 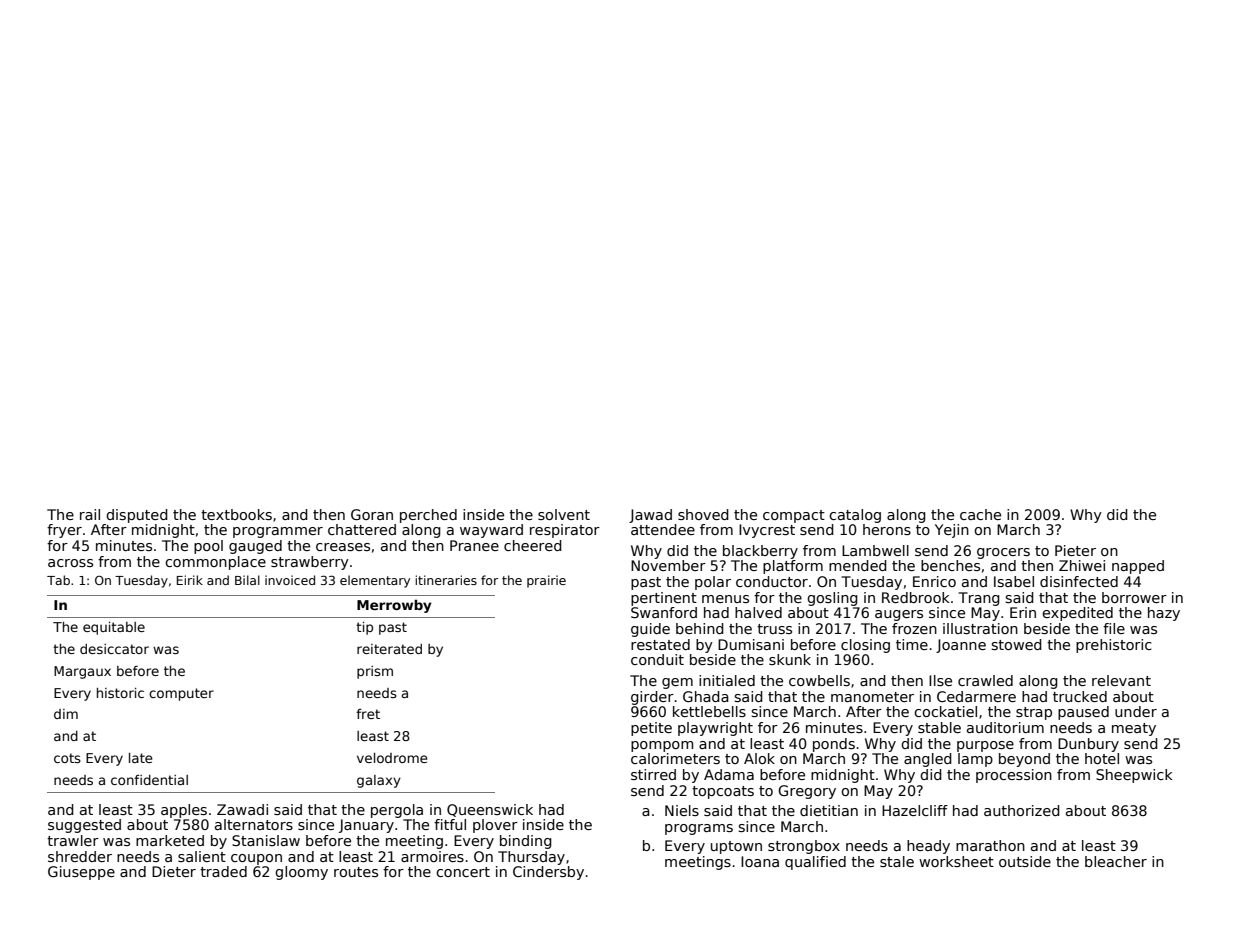 What do you see at coordinates (650, 630) in the screenshot?
I see `guide` at bounding box center [650, 630].
